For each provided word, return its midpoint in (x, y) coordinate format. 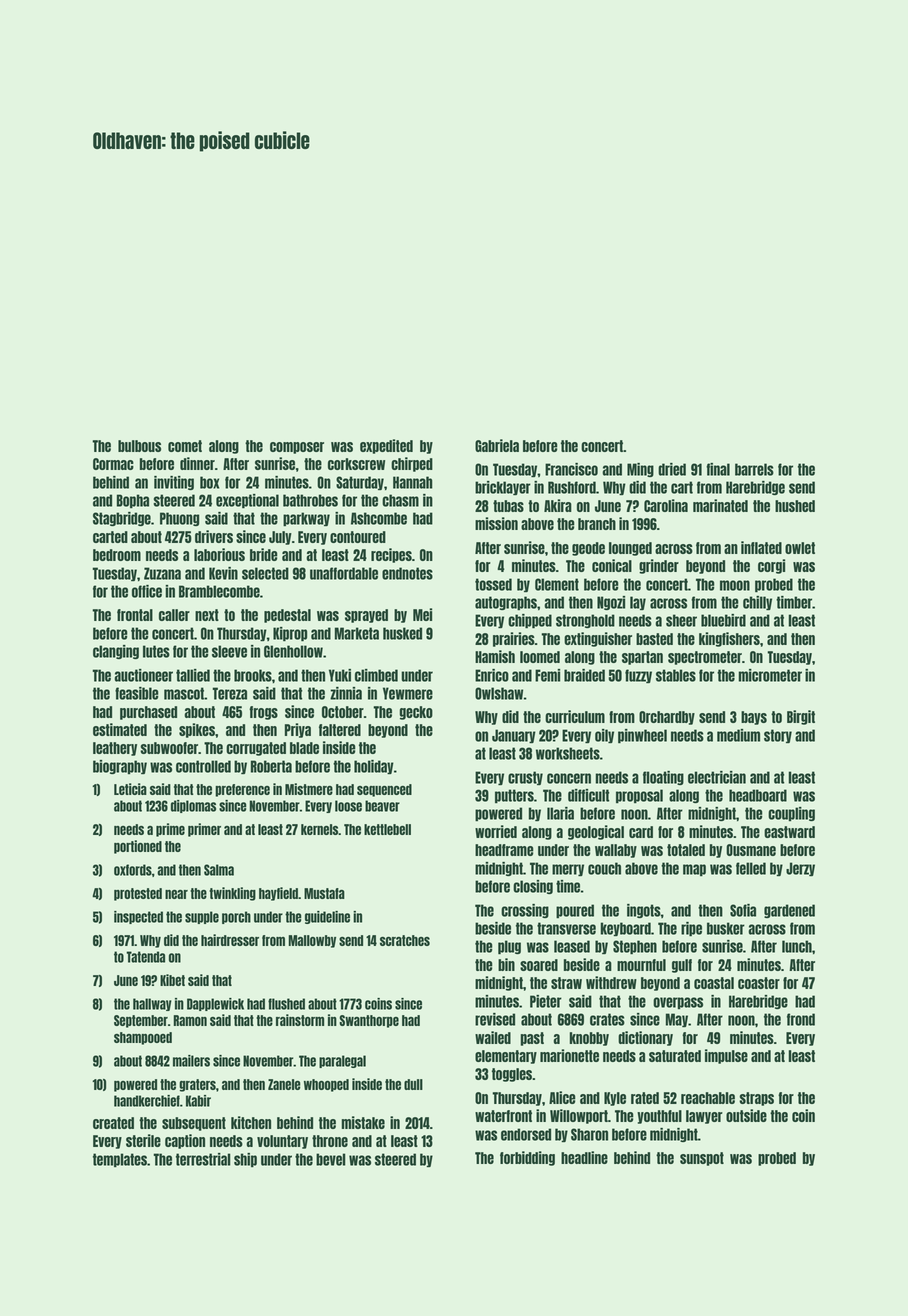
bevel (331, 1159)
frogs (263, 713)
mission (496, 523)
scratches (405, 940)
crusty (525, 778)
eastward (789, 832)
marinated (720, 505)
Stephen (635, 947)
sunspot (702, 1159)
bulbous (139, 446)
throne (330, 1141)
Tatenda (145, 957)
